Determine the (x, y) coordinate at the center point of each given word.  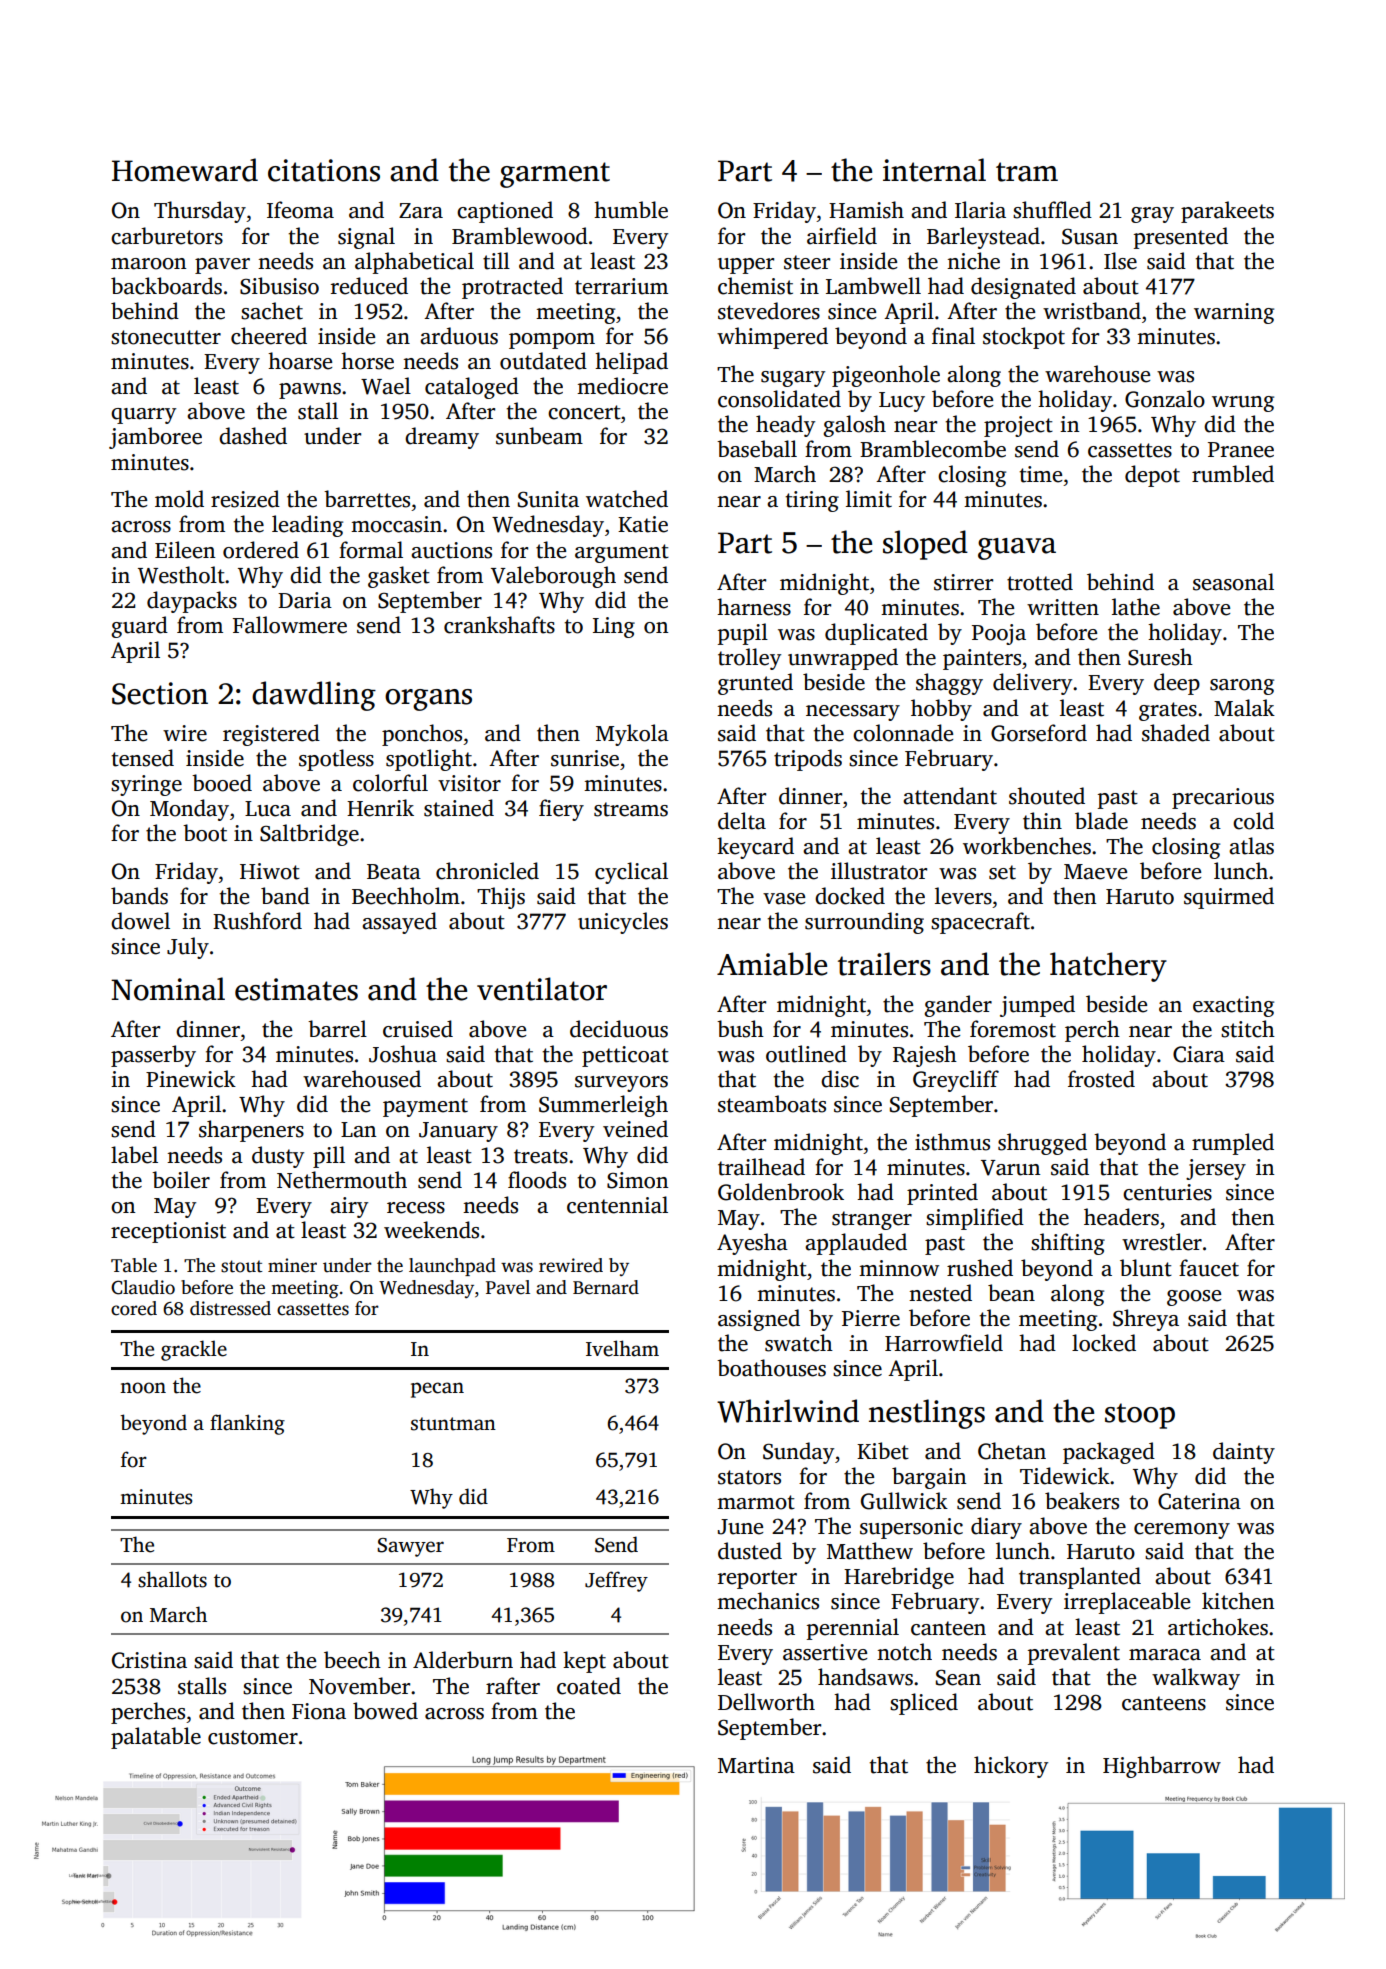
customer (253, 1737)
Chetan (1012, 1451)
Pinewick (191, 1079)
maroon (148, 264)
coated (589, 1686)
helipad (631, 363)
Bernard (606, 1287)
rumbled (1233, 474)
